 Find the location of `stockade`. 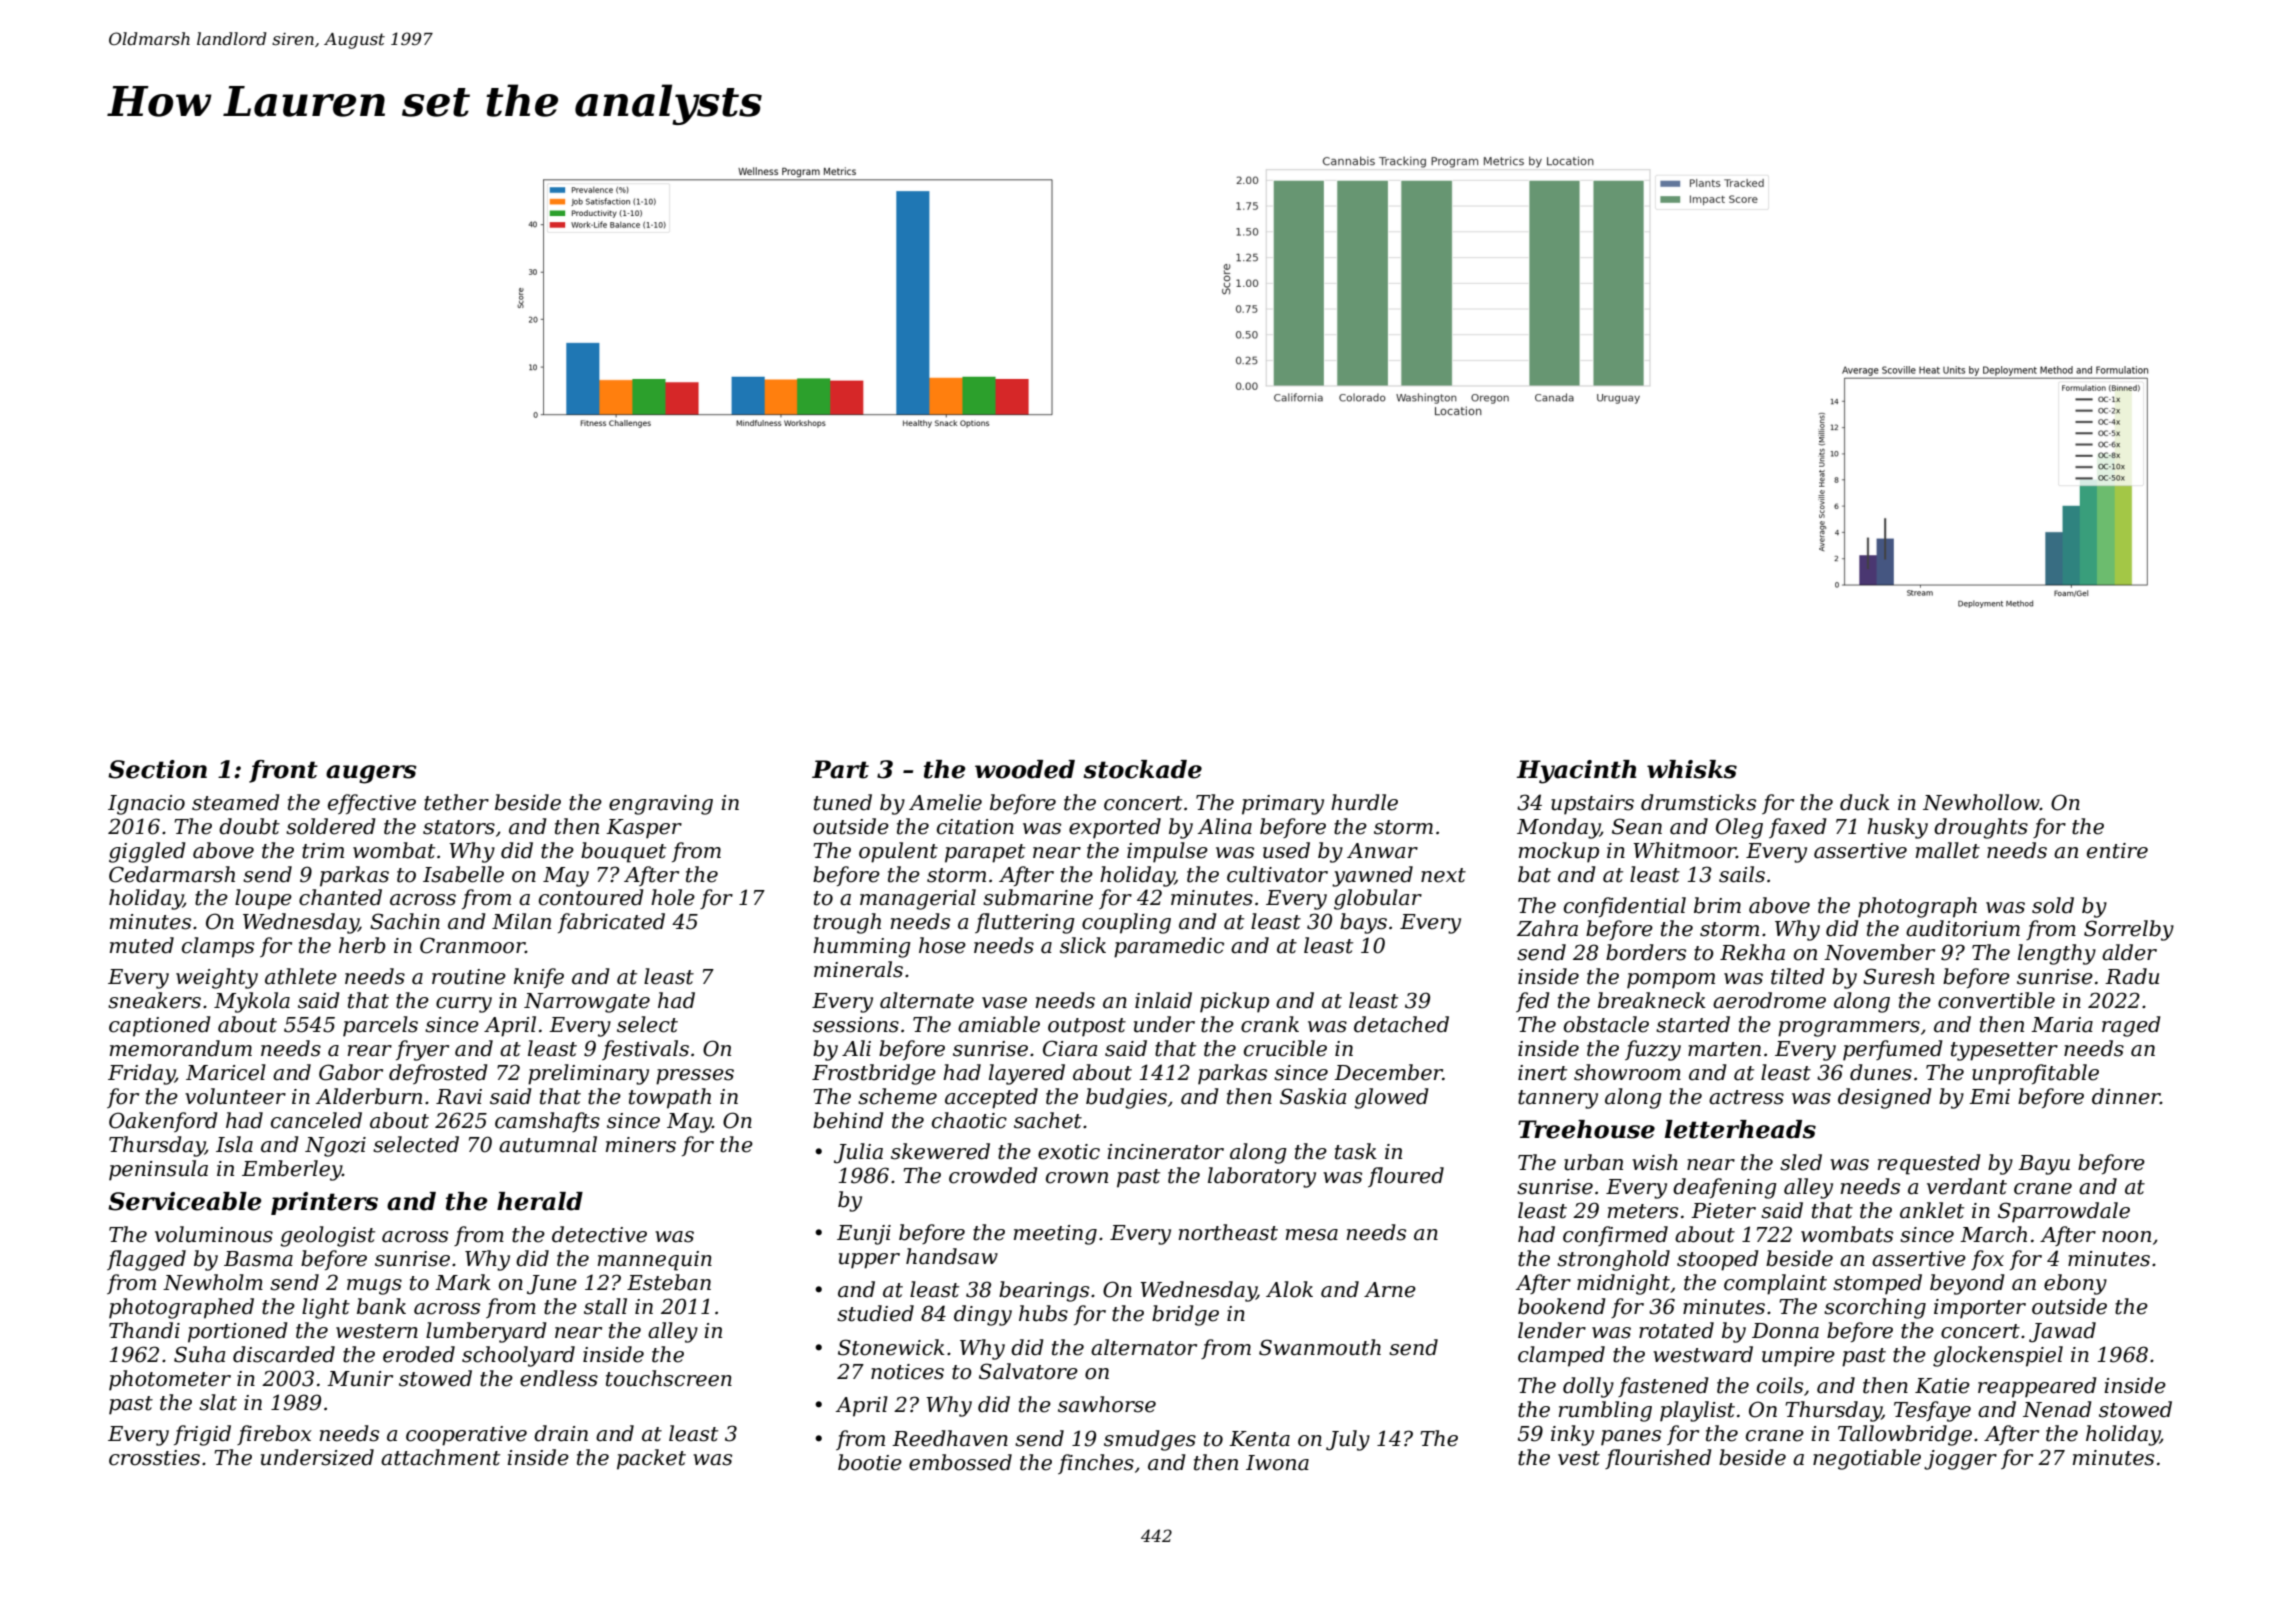

stockade is located at coordinates (1142, 769).
